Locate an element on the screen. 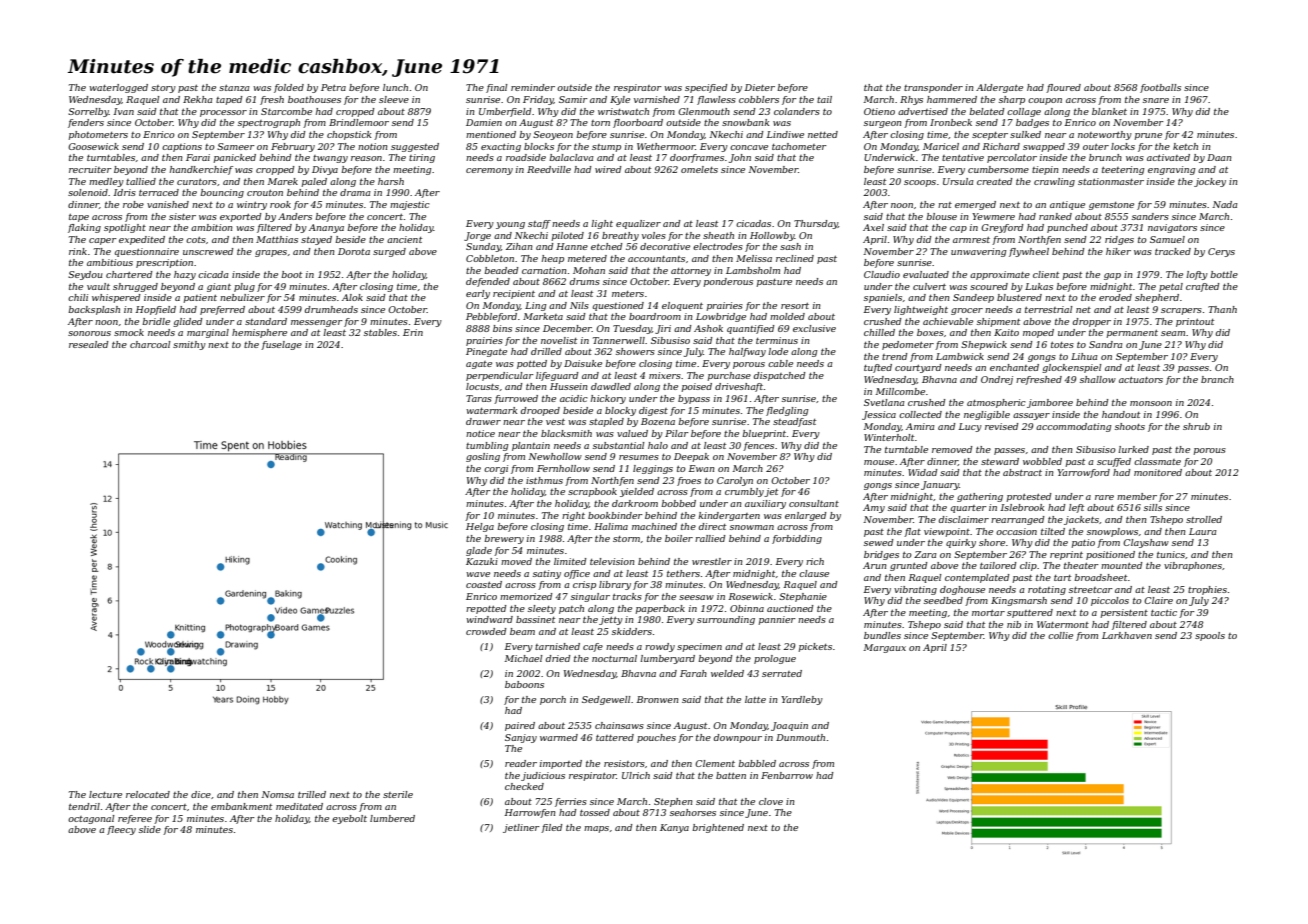  pickets is located at coordinates (815, 647).
